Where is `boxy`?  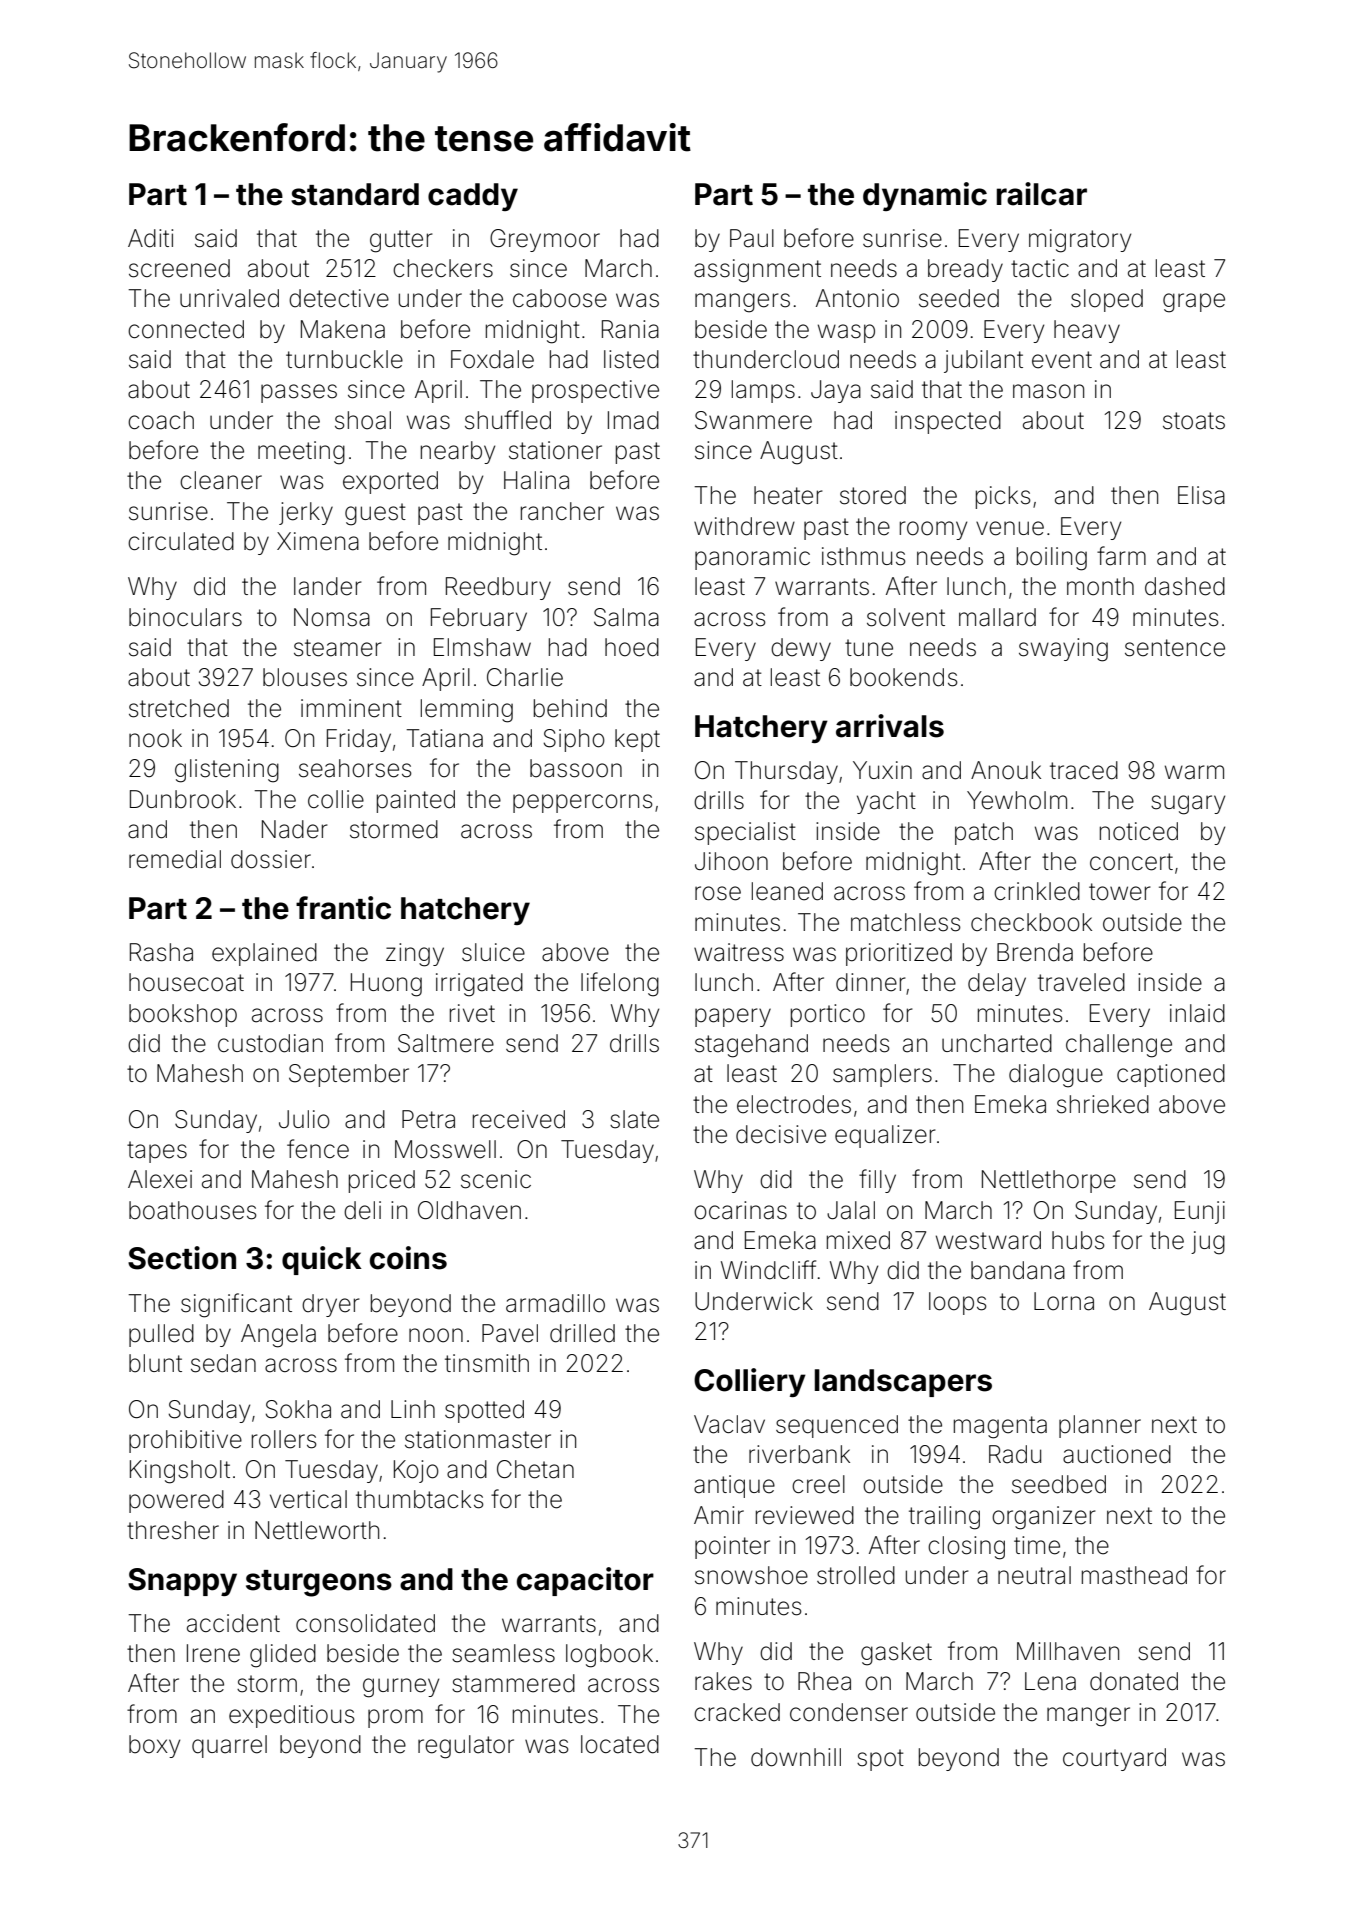
boxy is located at coordinates (154, 1746).
